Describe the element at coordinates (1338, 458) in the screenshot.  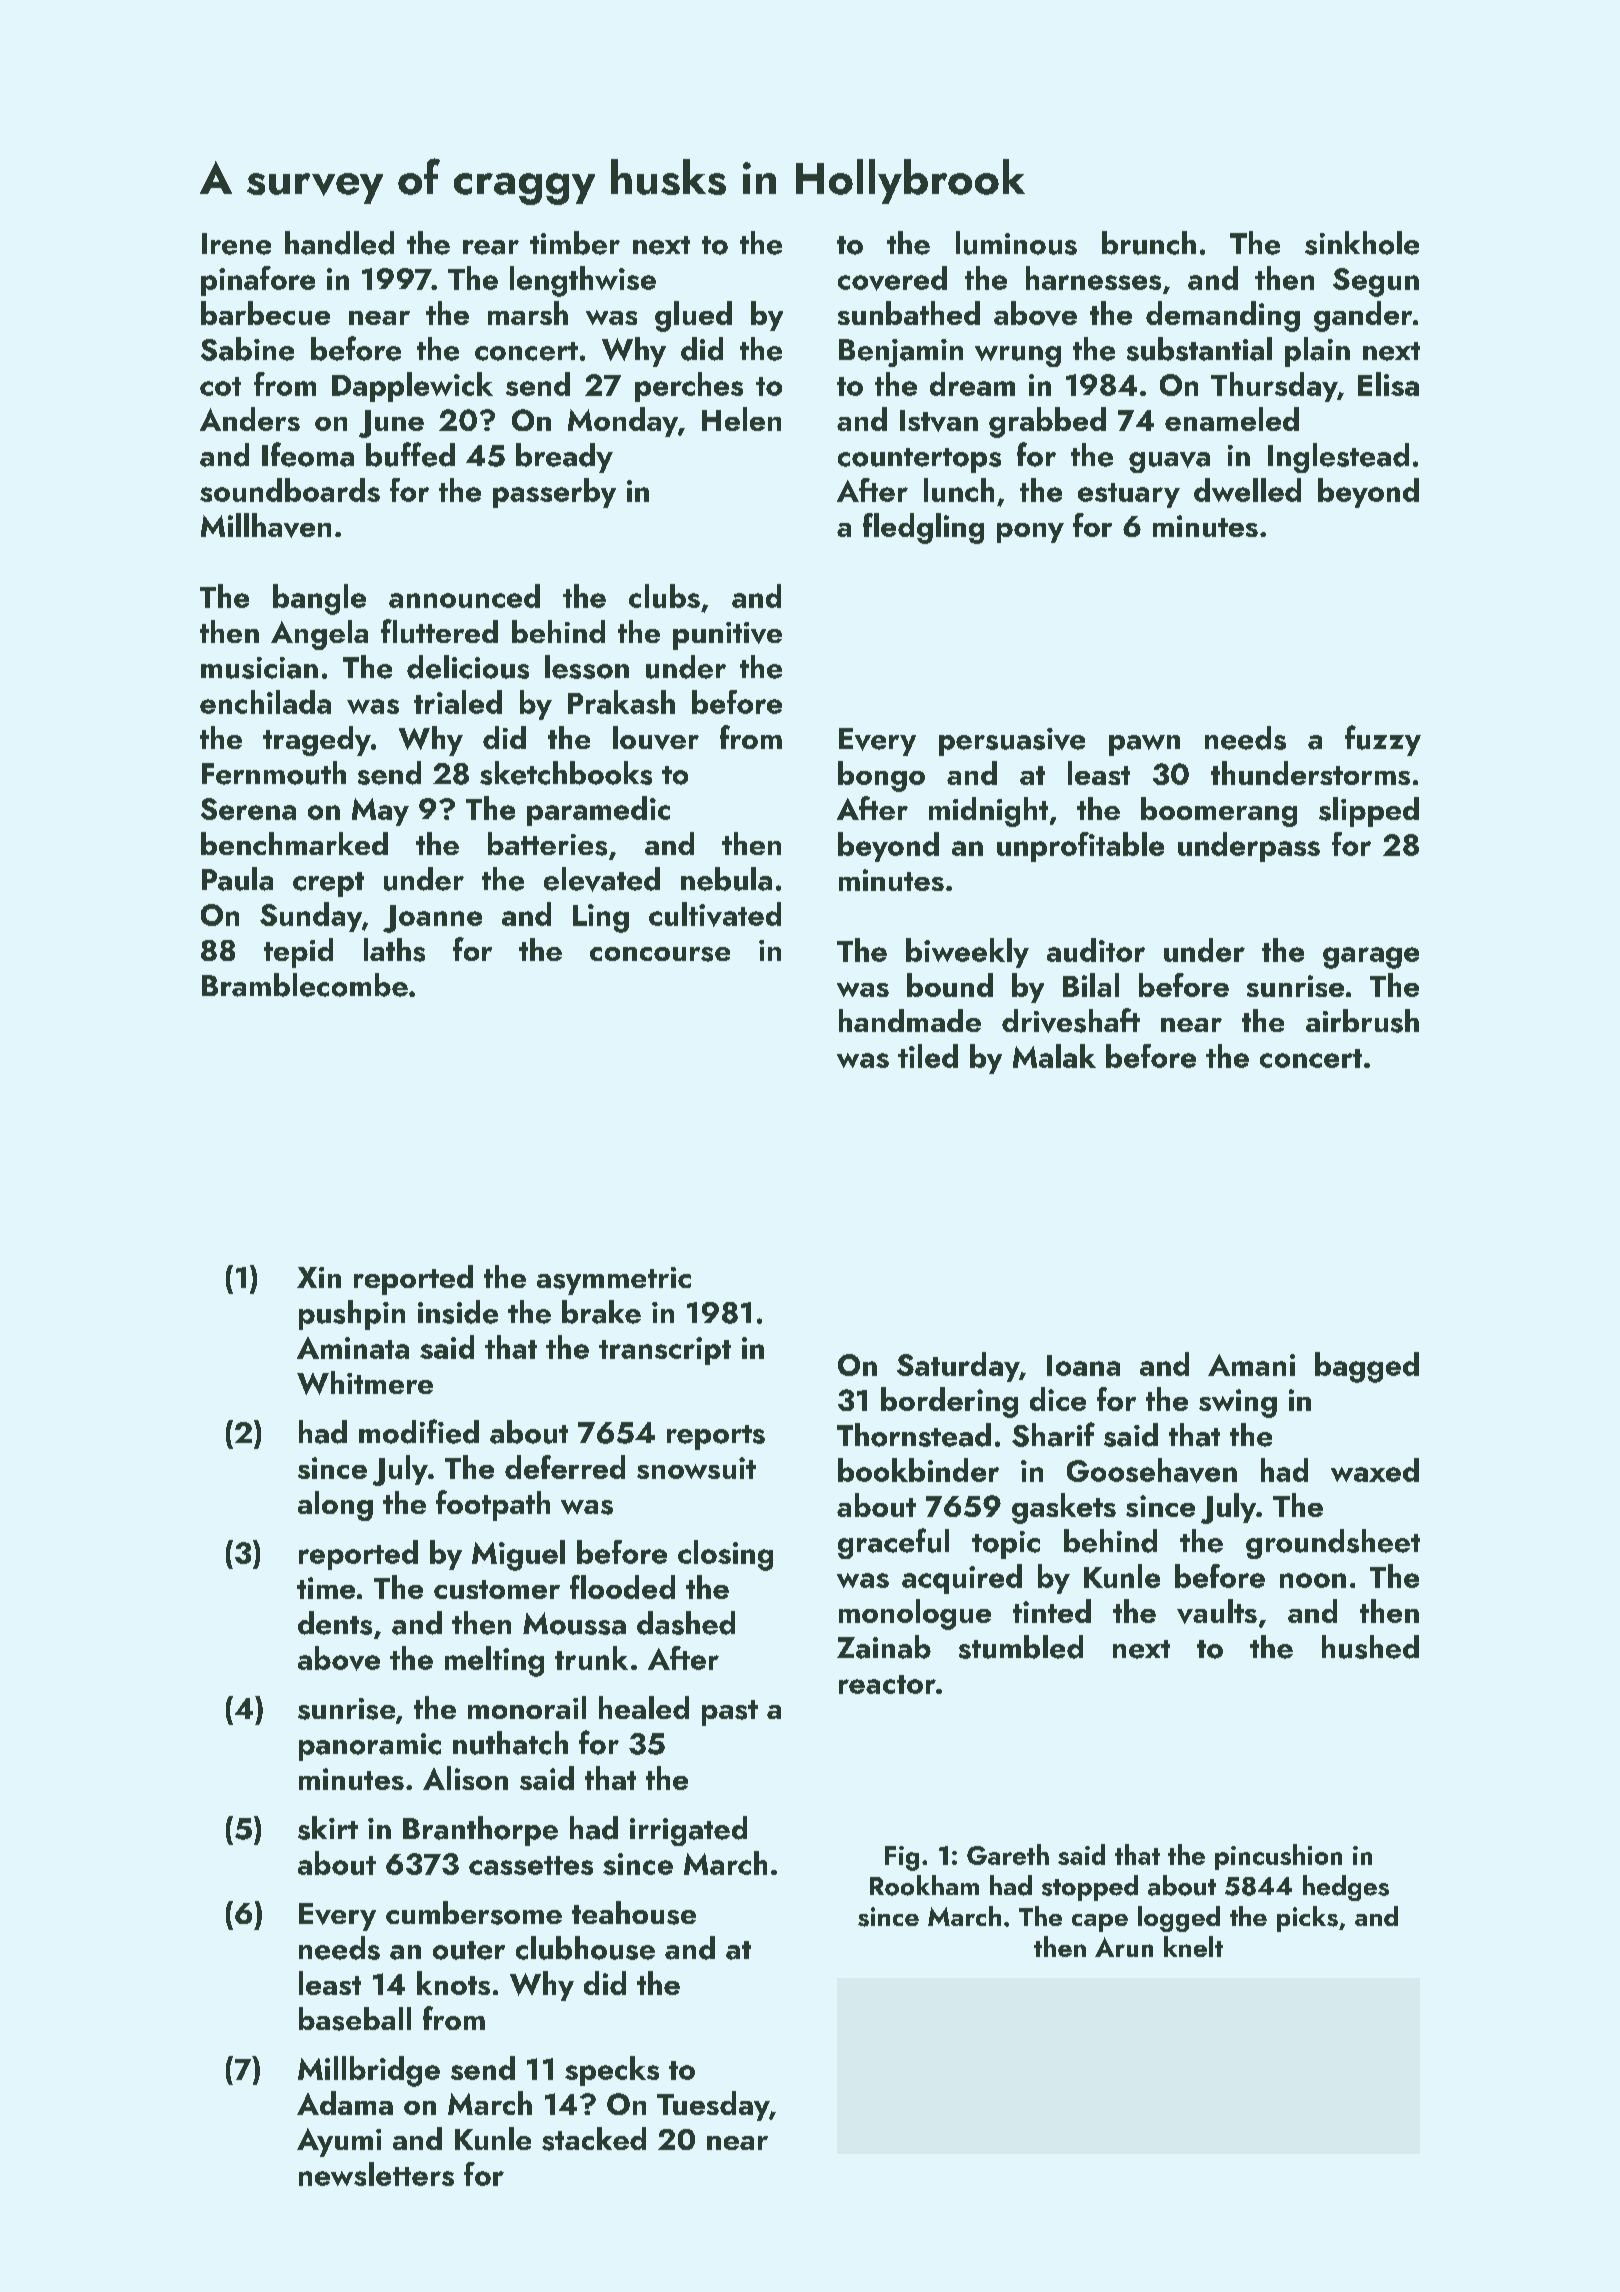
I see `Inglestead` at that location.
